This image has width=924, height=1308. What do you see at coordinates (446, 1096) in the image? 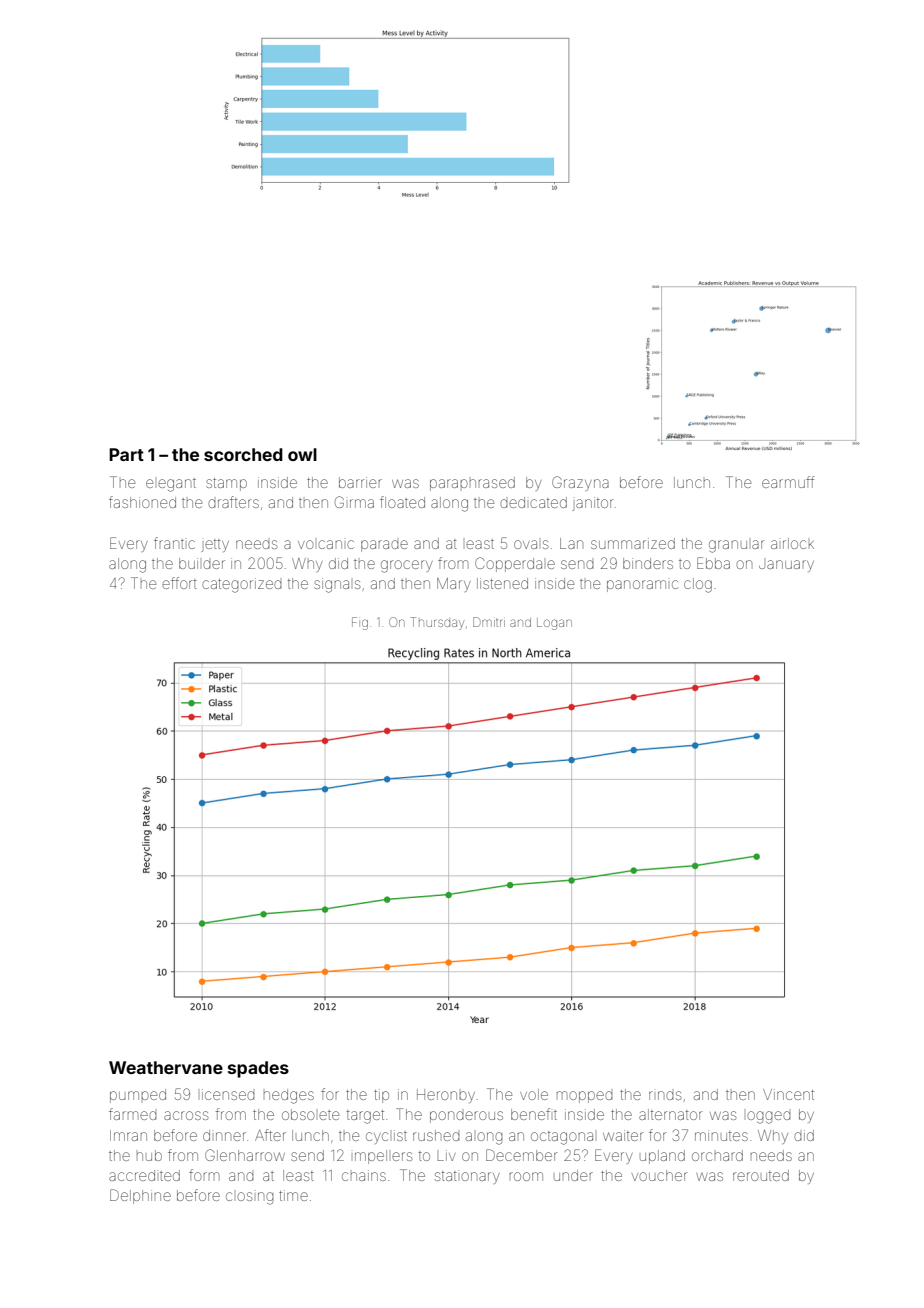
I see `Heronby` at bounding box center [446, 1096].
